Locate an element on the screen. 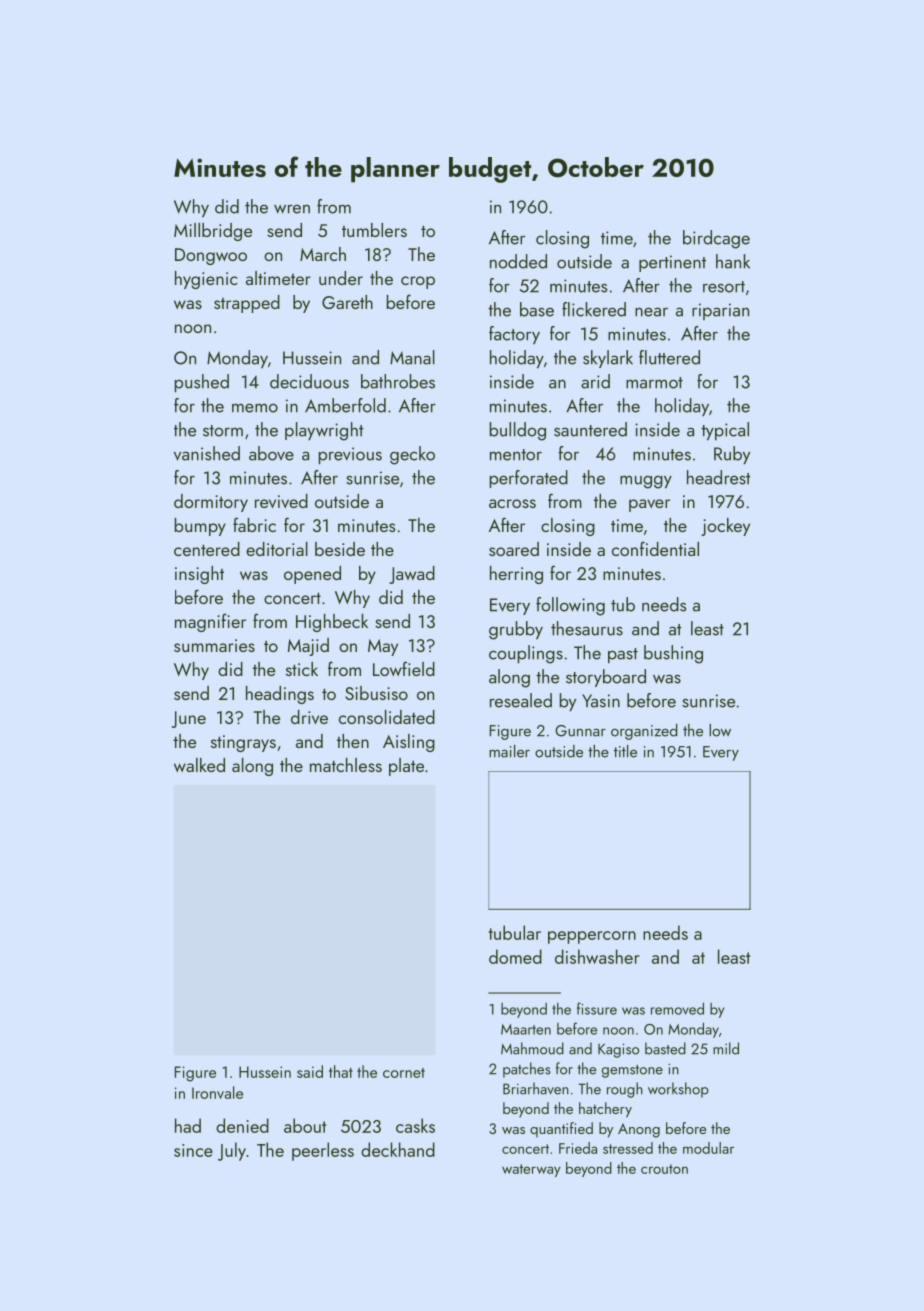 This screenshot has height=1311, width=924. mailer is located at coordinates (509, 751).
